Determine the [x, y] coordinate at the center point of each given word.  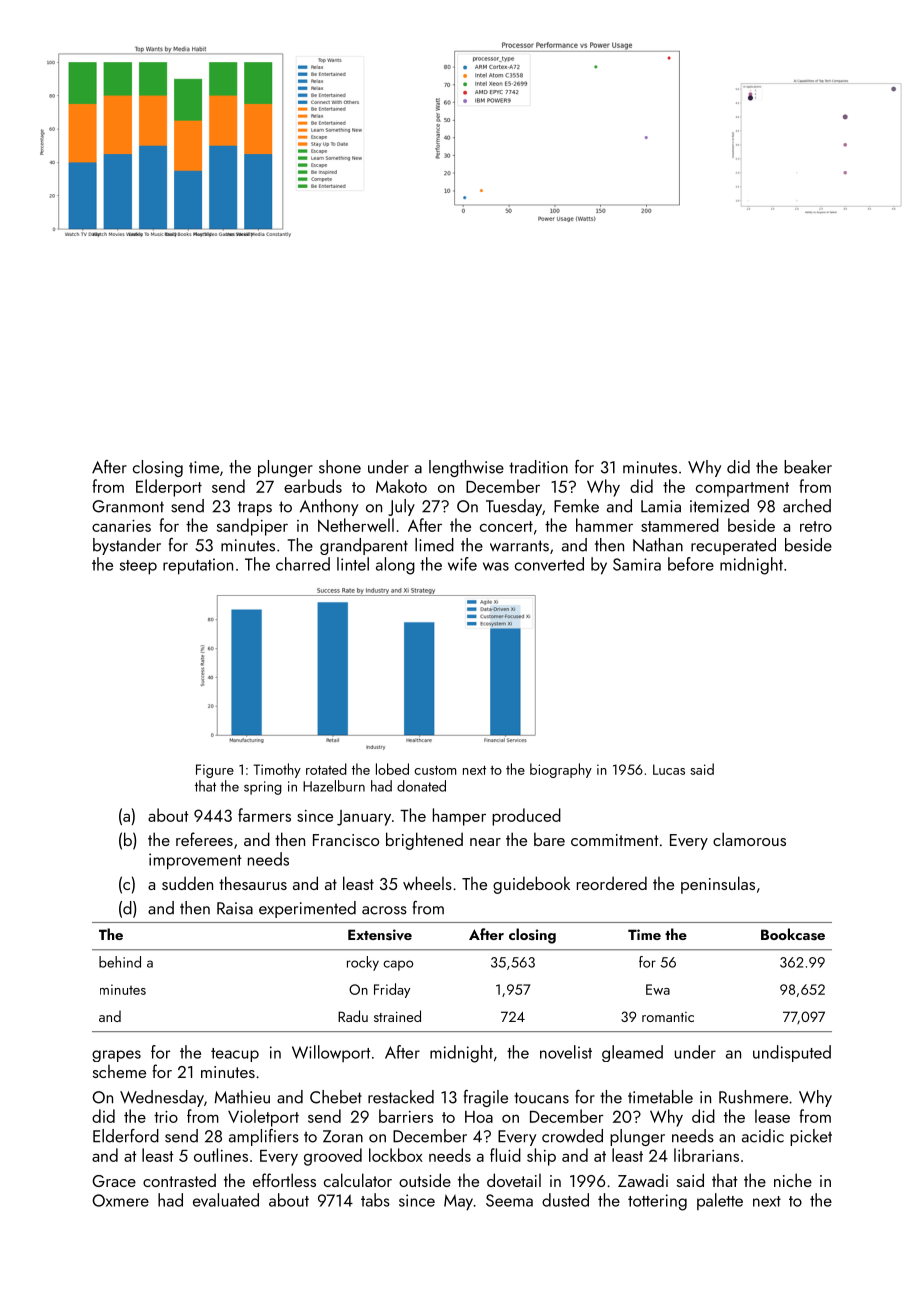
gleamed [632, 1053]
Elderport [169, 488]
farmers [264, 815]
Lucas [669, 769]
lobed [392, 769]
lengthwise [466, 468]
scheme [119, 1071]
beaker [808, 467]
